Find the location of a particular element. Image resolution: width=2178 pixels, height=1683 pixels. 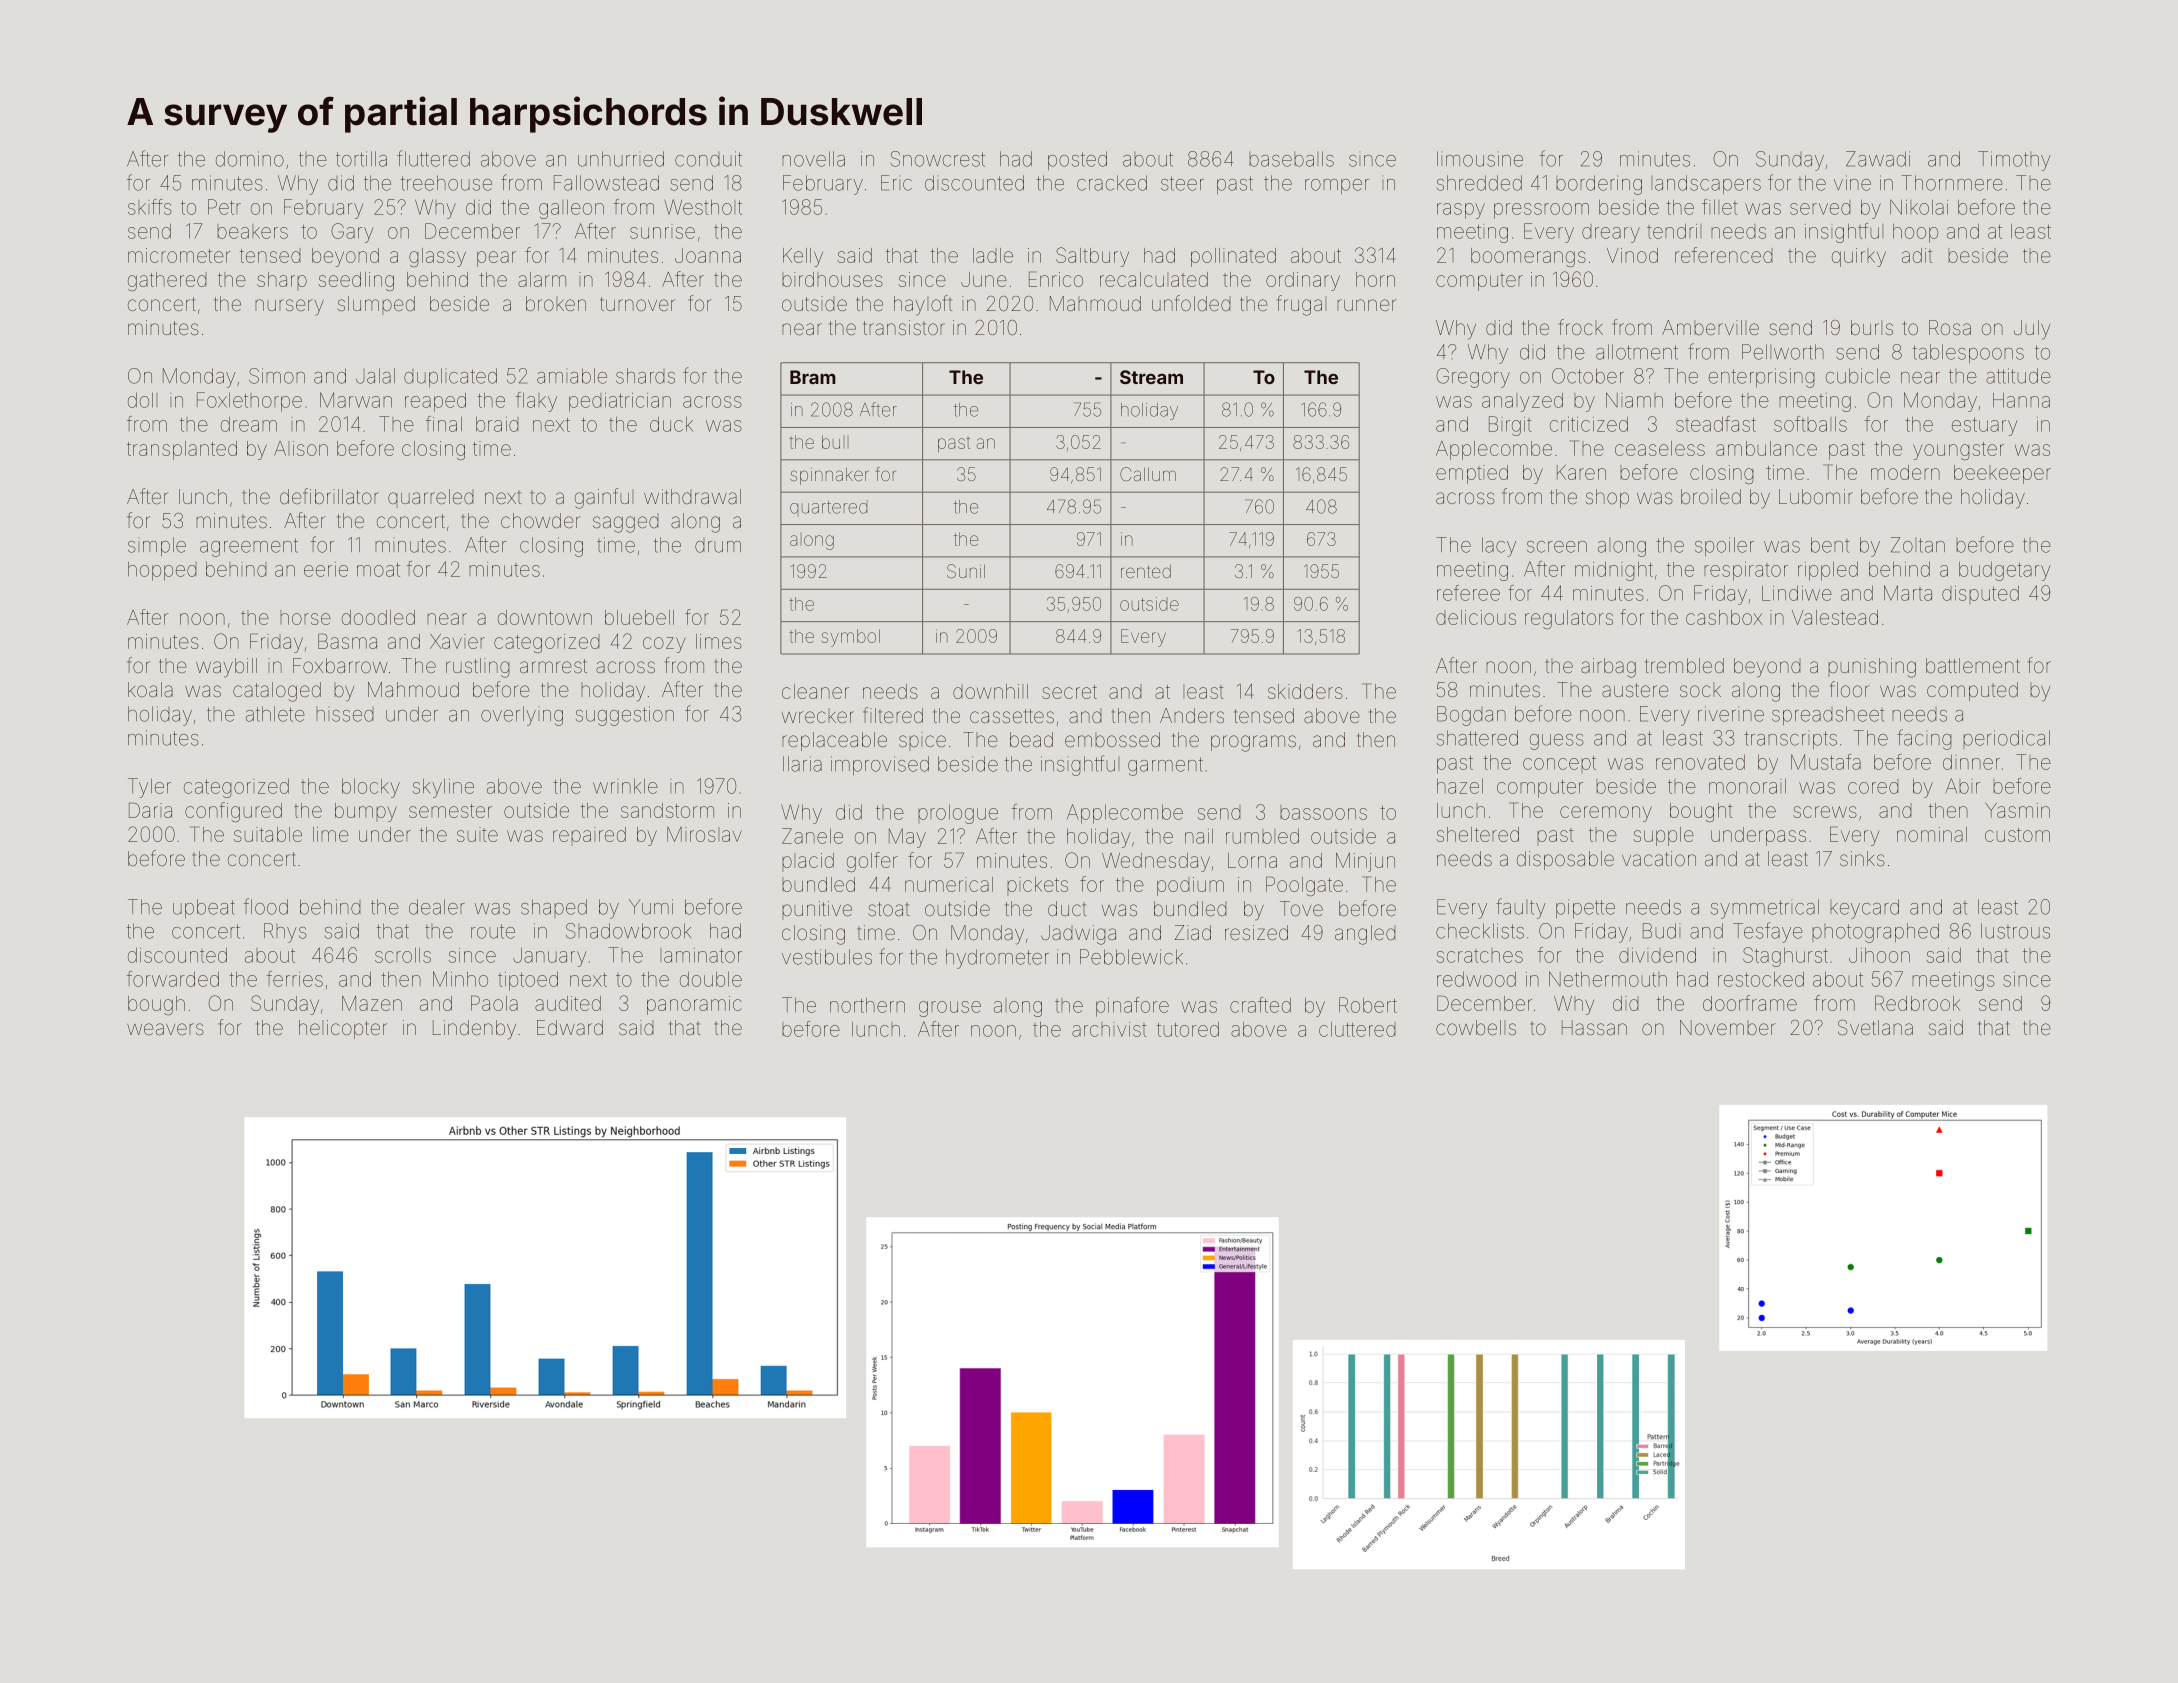

cluttered is located at coordinates (1357, 1029).
